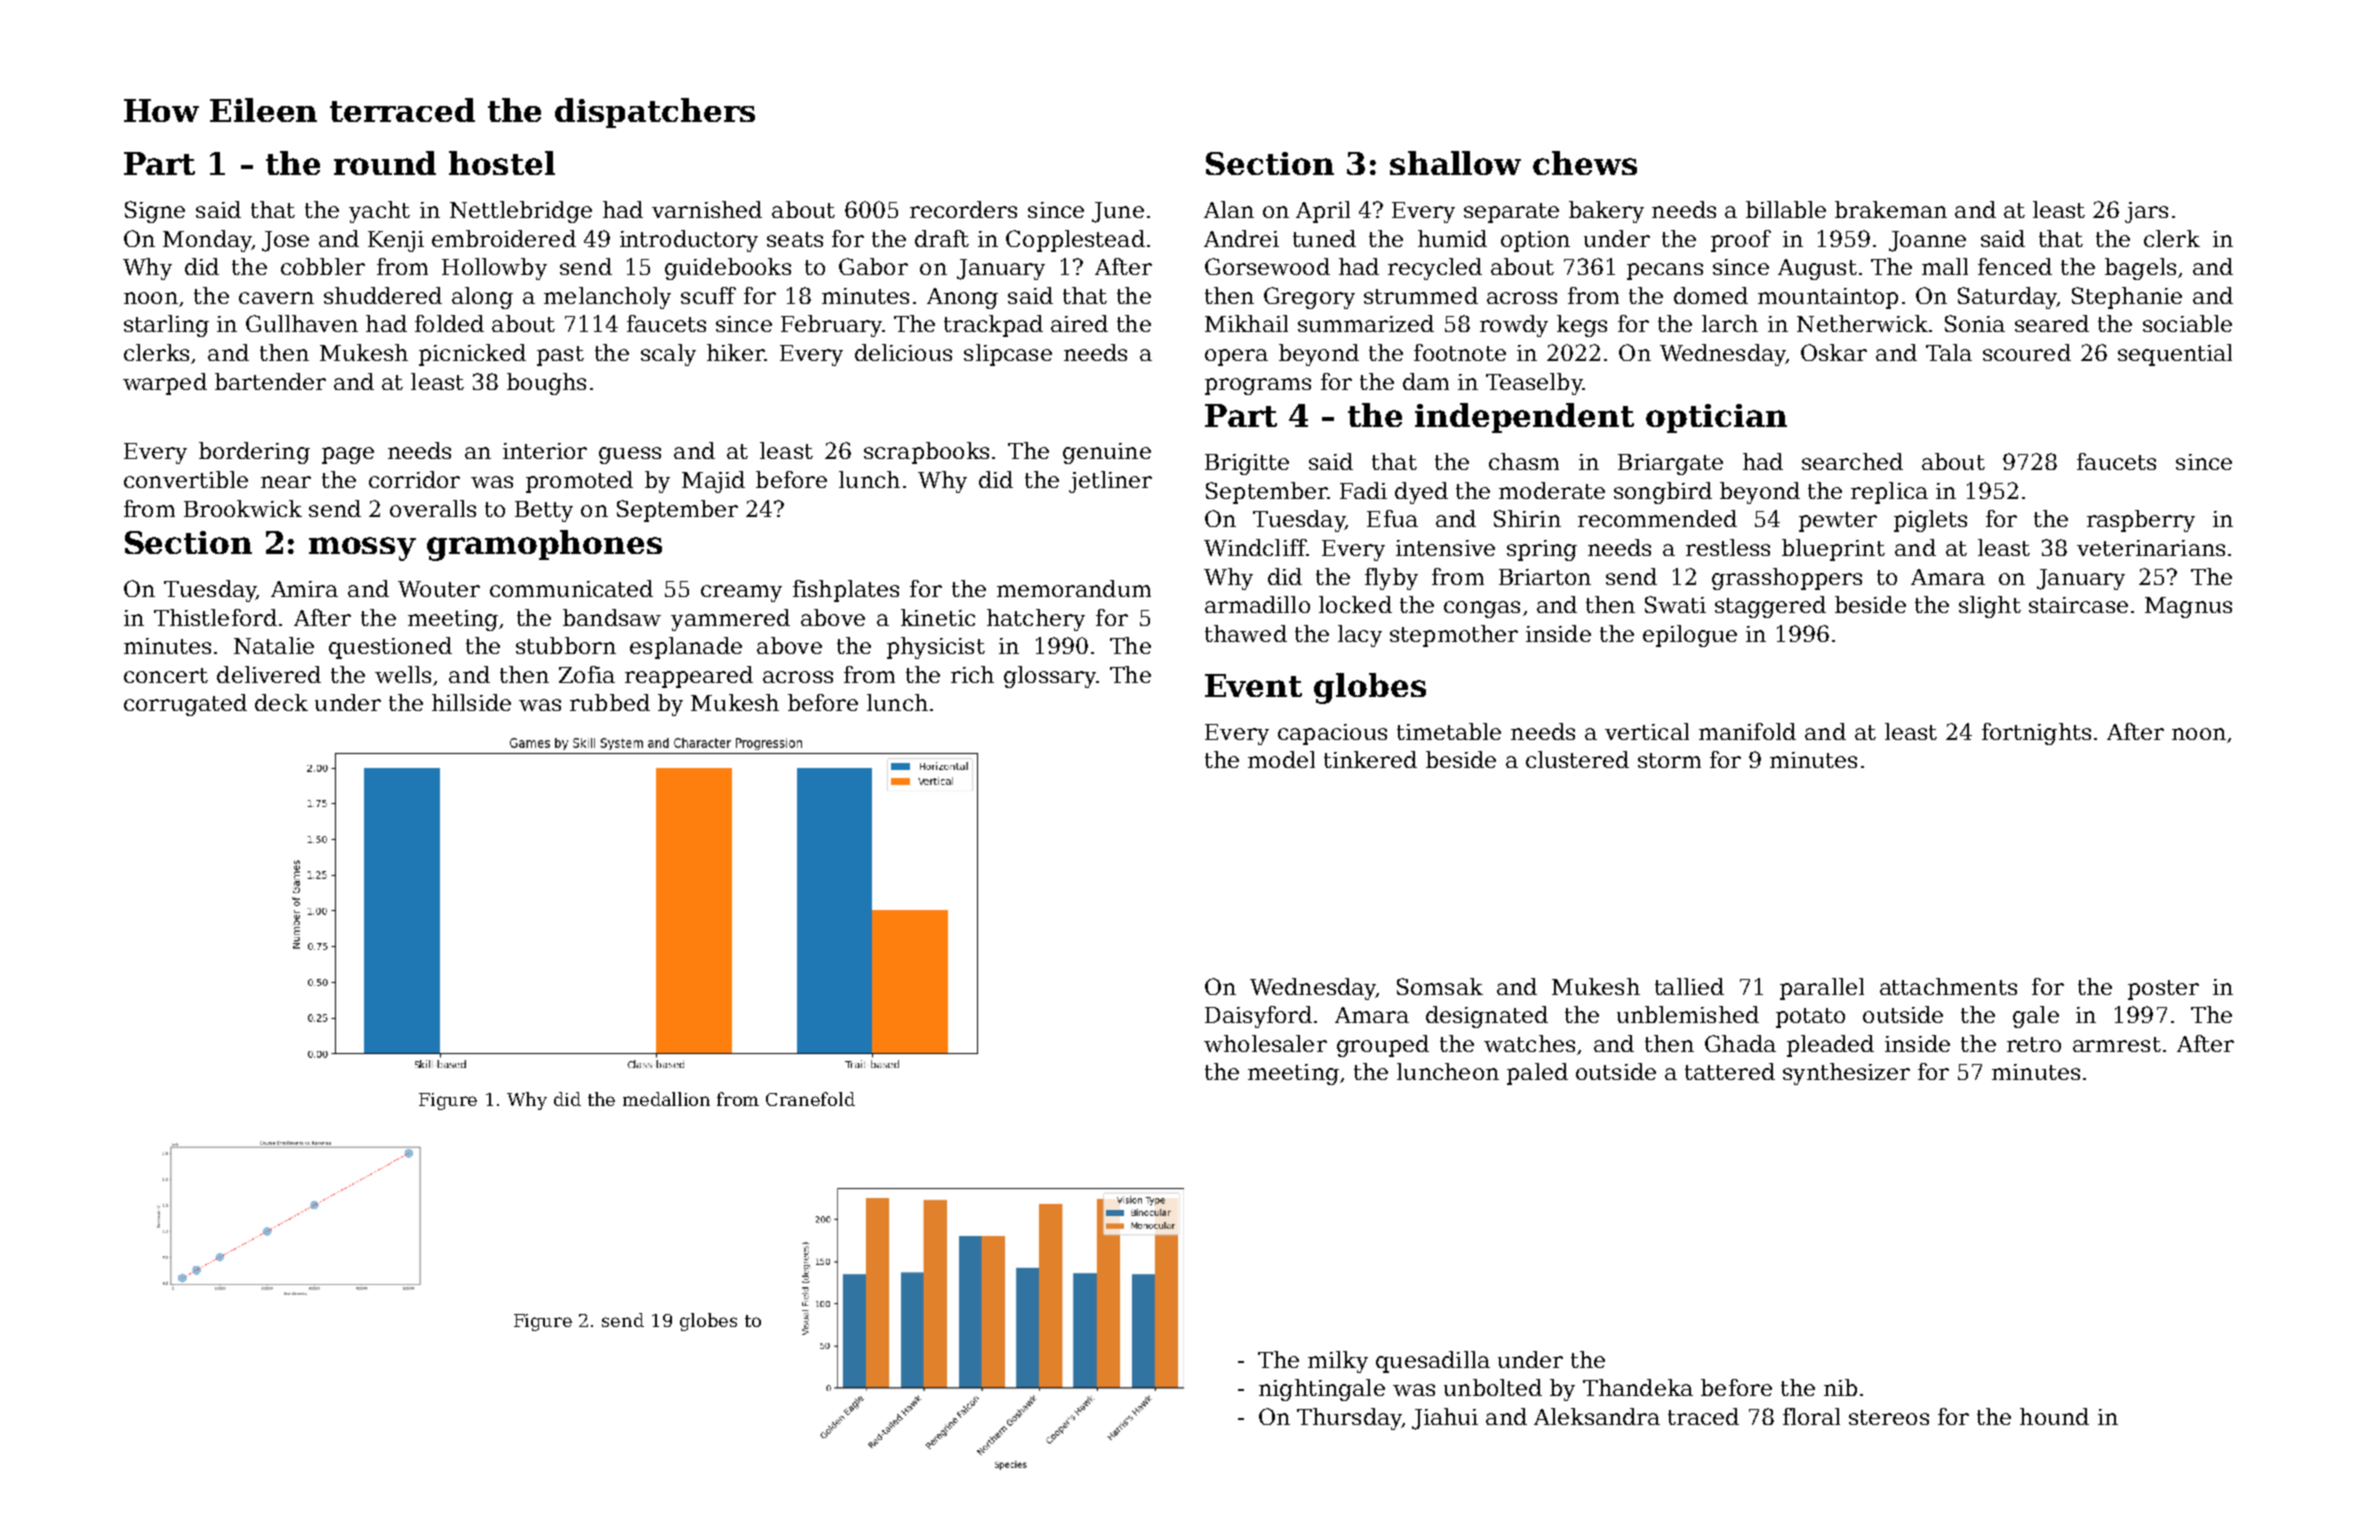 This screenshot has width=2356, height=1525. I want to click on Fadi, so click(1363, 490).
